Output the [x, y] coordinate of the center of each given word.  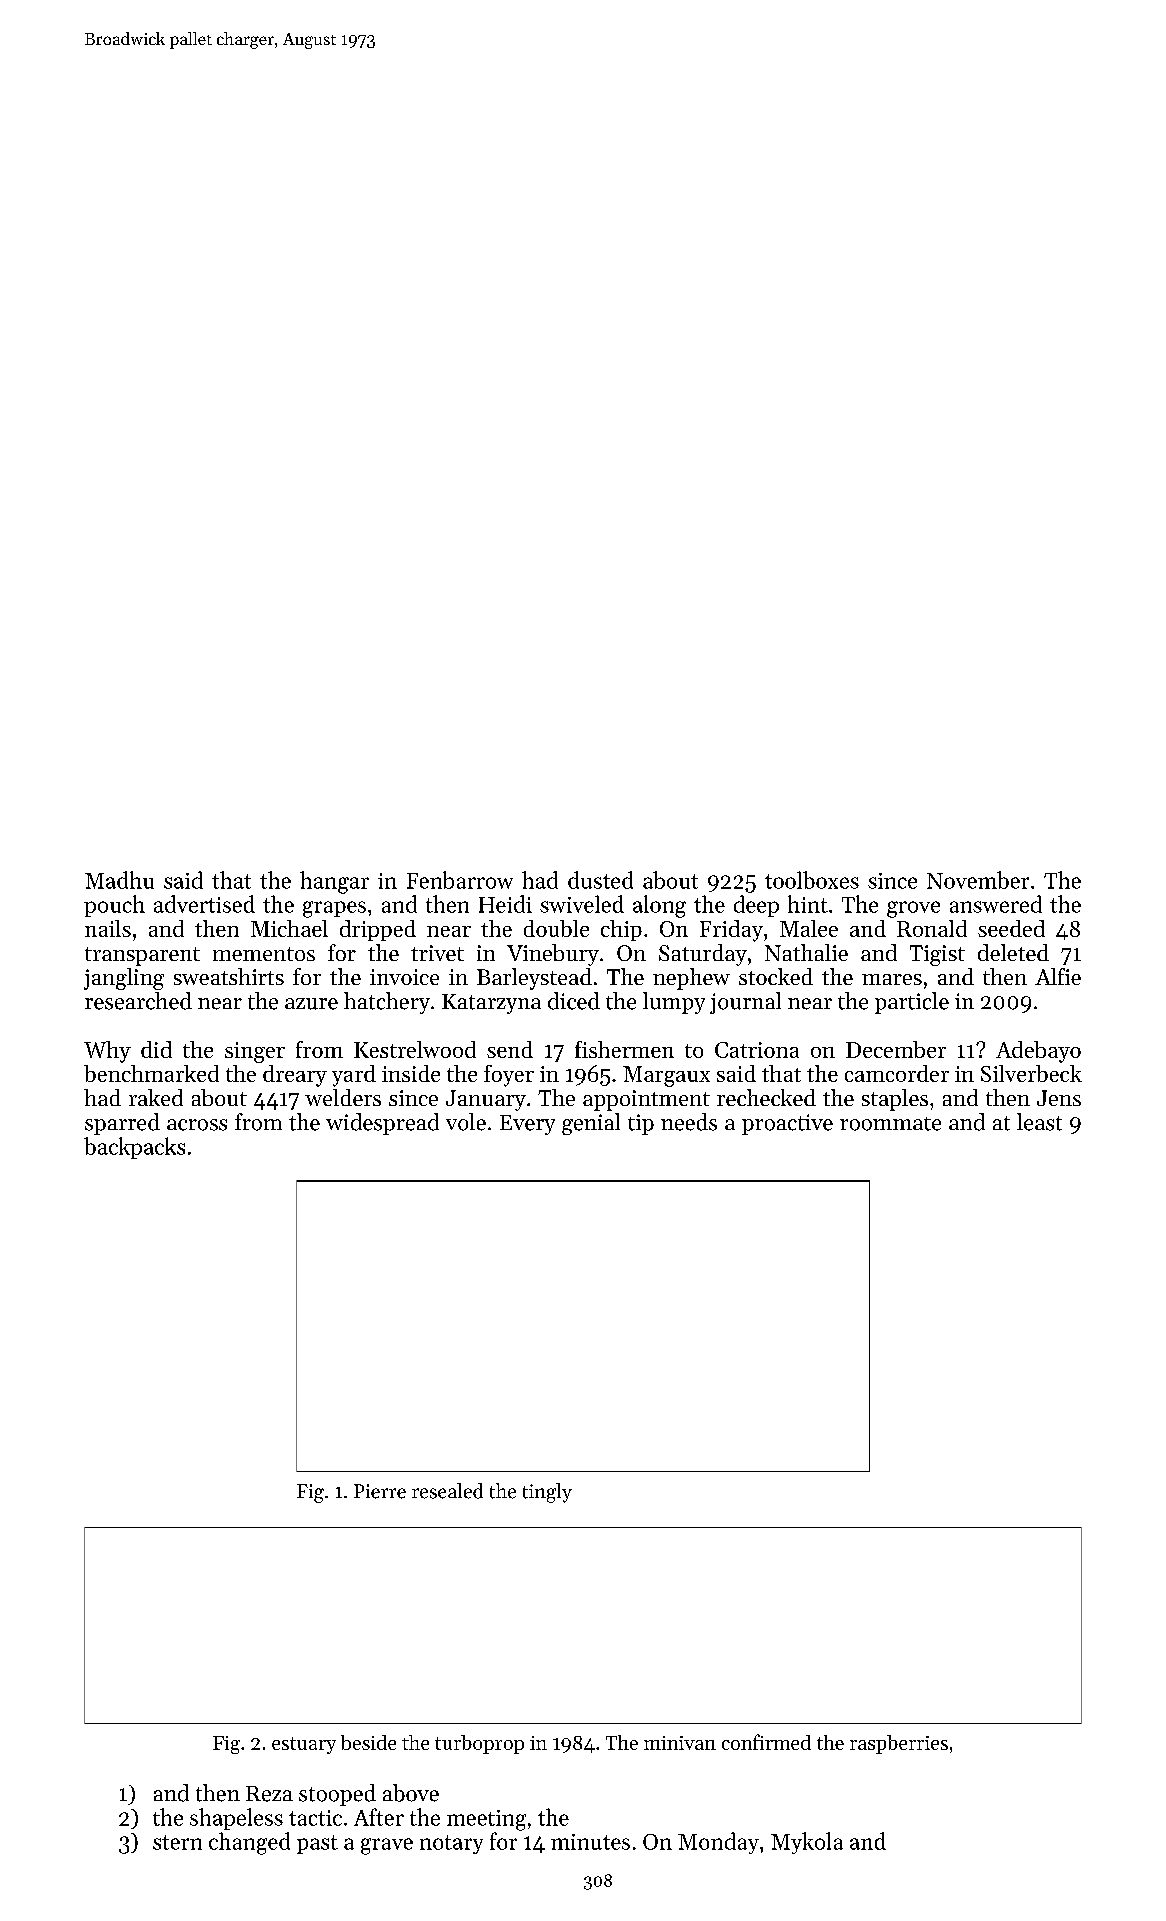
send [510, 1049]
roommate [890, 1124]
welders [343, 1097]
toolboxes [812, 880]
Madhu [119, 880]
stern [177, 1842]
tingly [547, 1493]
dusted [600, 880]
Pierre [380, 1491]
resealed [447, 1491]
